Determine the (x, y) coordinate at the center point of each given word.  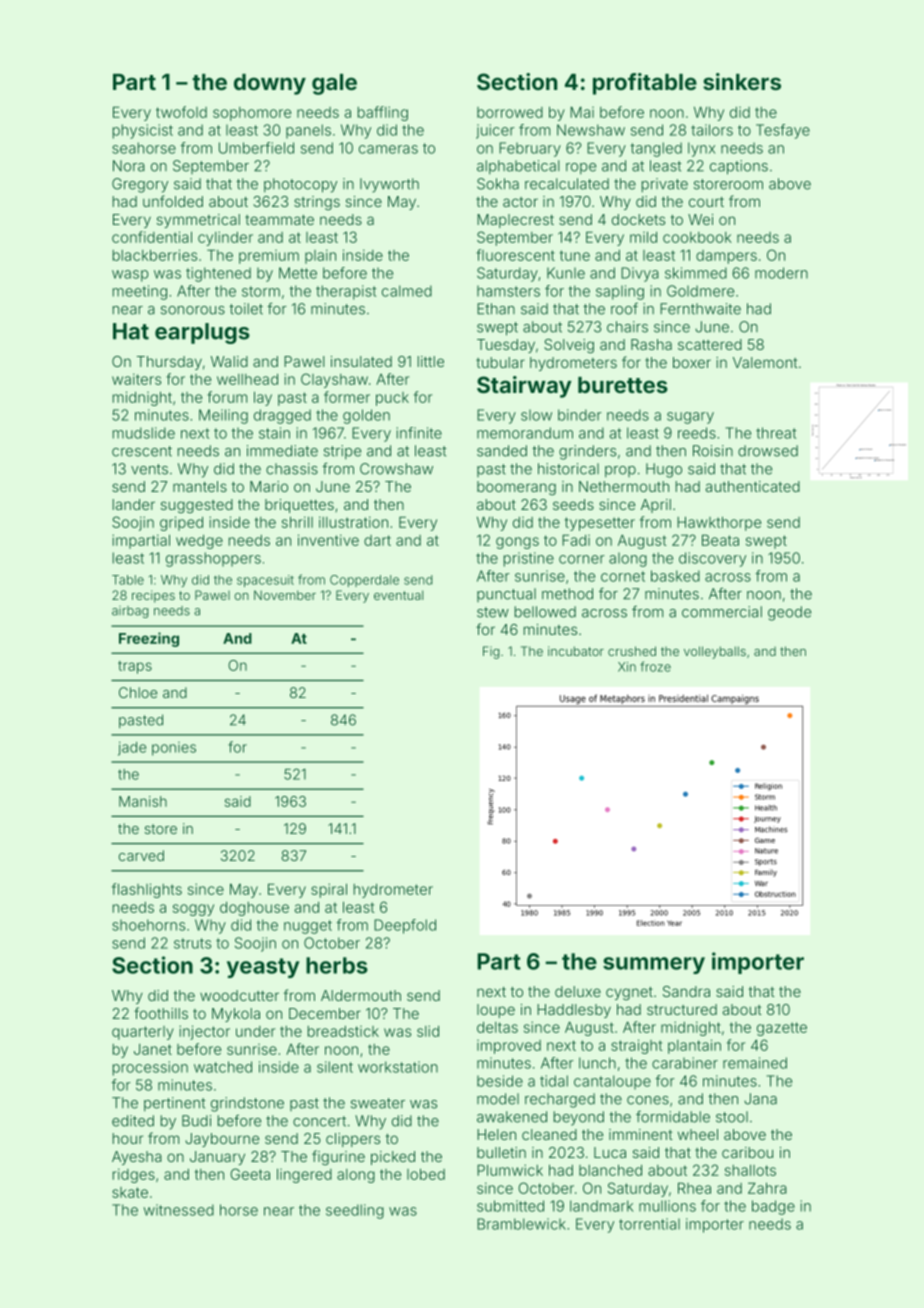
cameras (388, 149)
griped (181, 523)
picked (393, 1158)
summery (654, 965)
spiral (329, 890)
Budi (196, 1121)
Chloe (138, 692)
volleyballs (715, 652)
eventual (398, 595)
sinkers (742, 81)
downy (270, 84)
